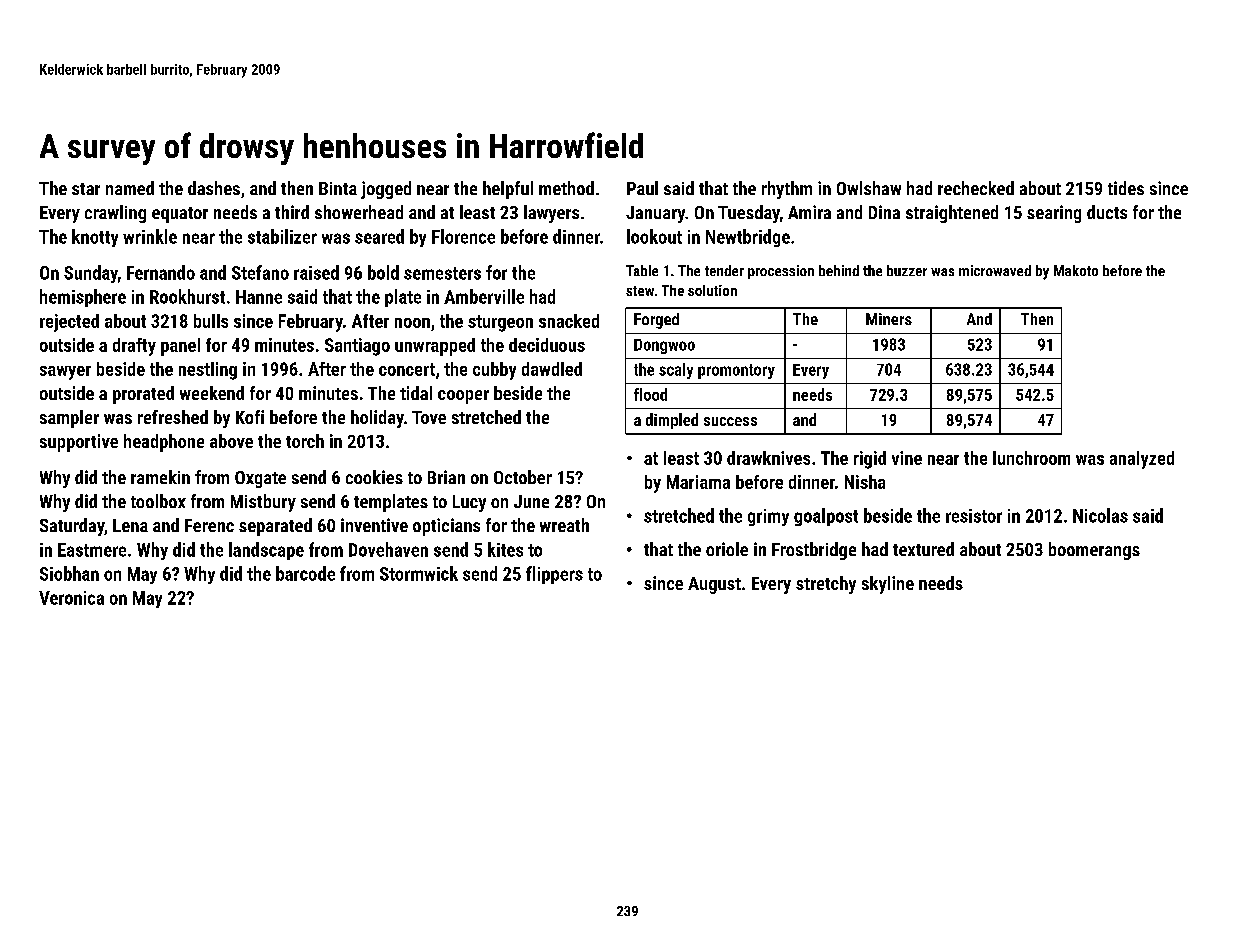 The image size is (1233, 952). I want to click on headphone, so click(164, 443).
